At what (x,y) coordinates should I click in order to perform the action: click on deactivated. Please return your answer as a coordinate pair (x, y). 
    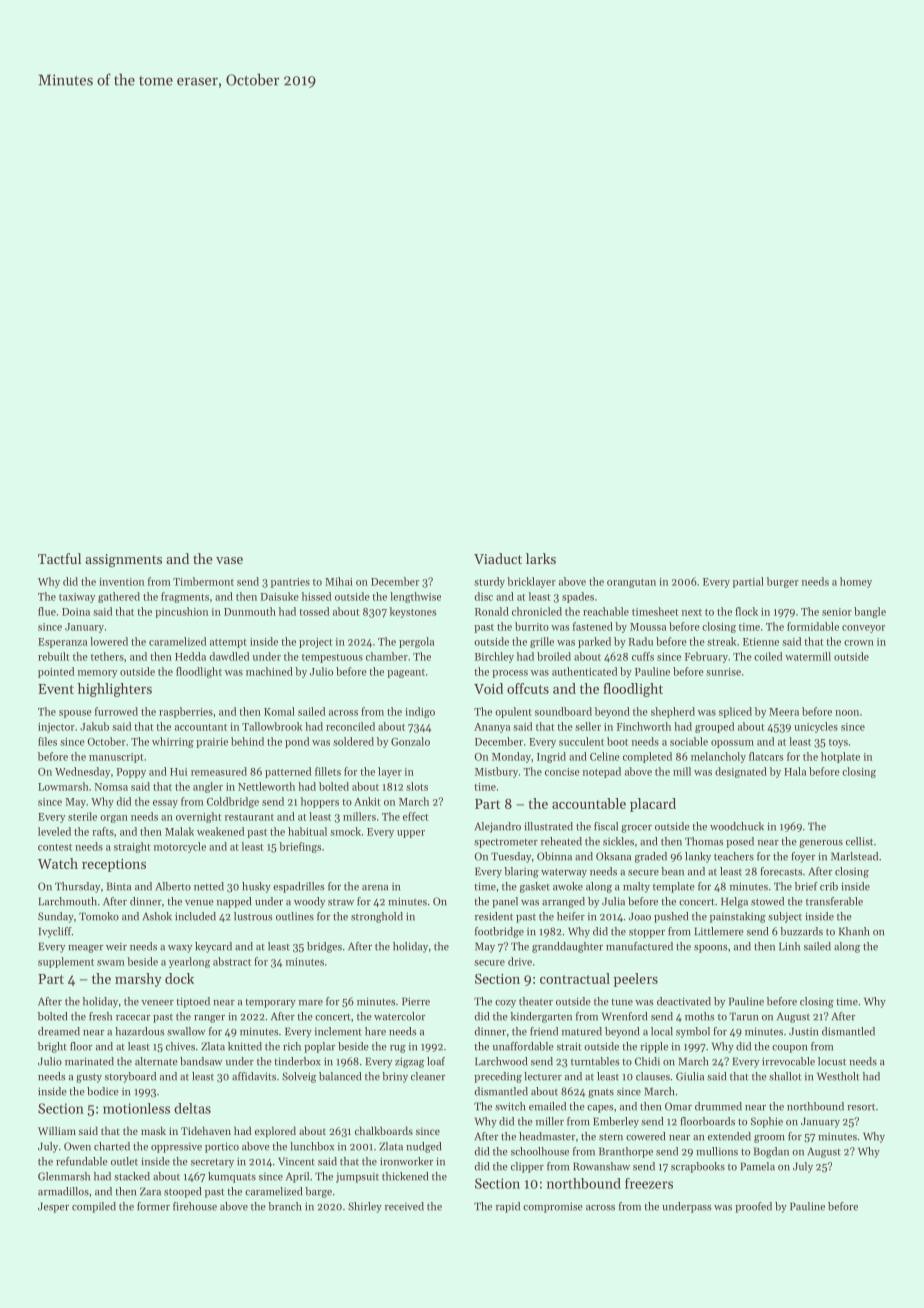
    Looking at the image, I should click on (684, 1001).
